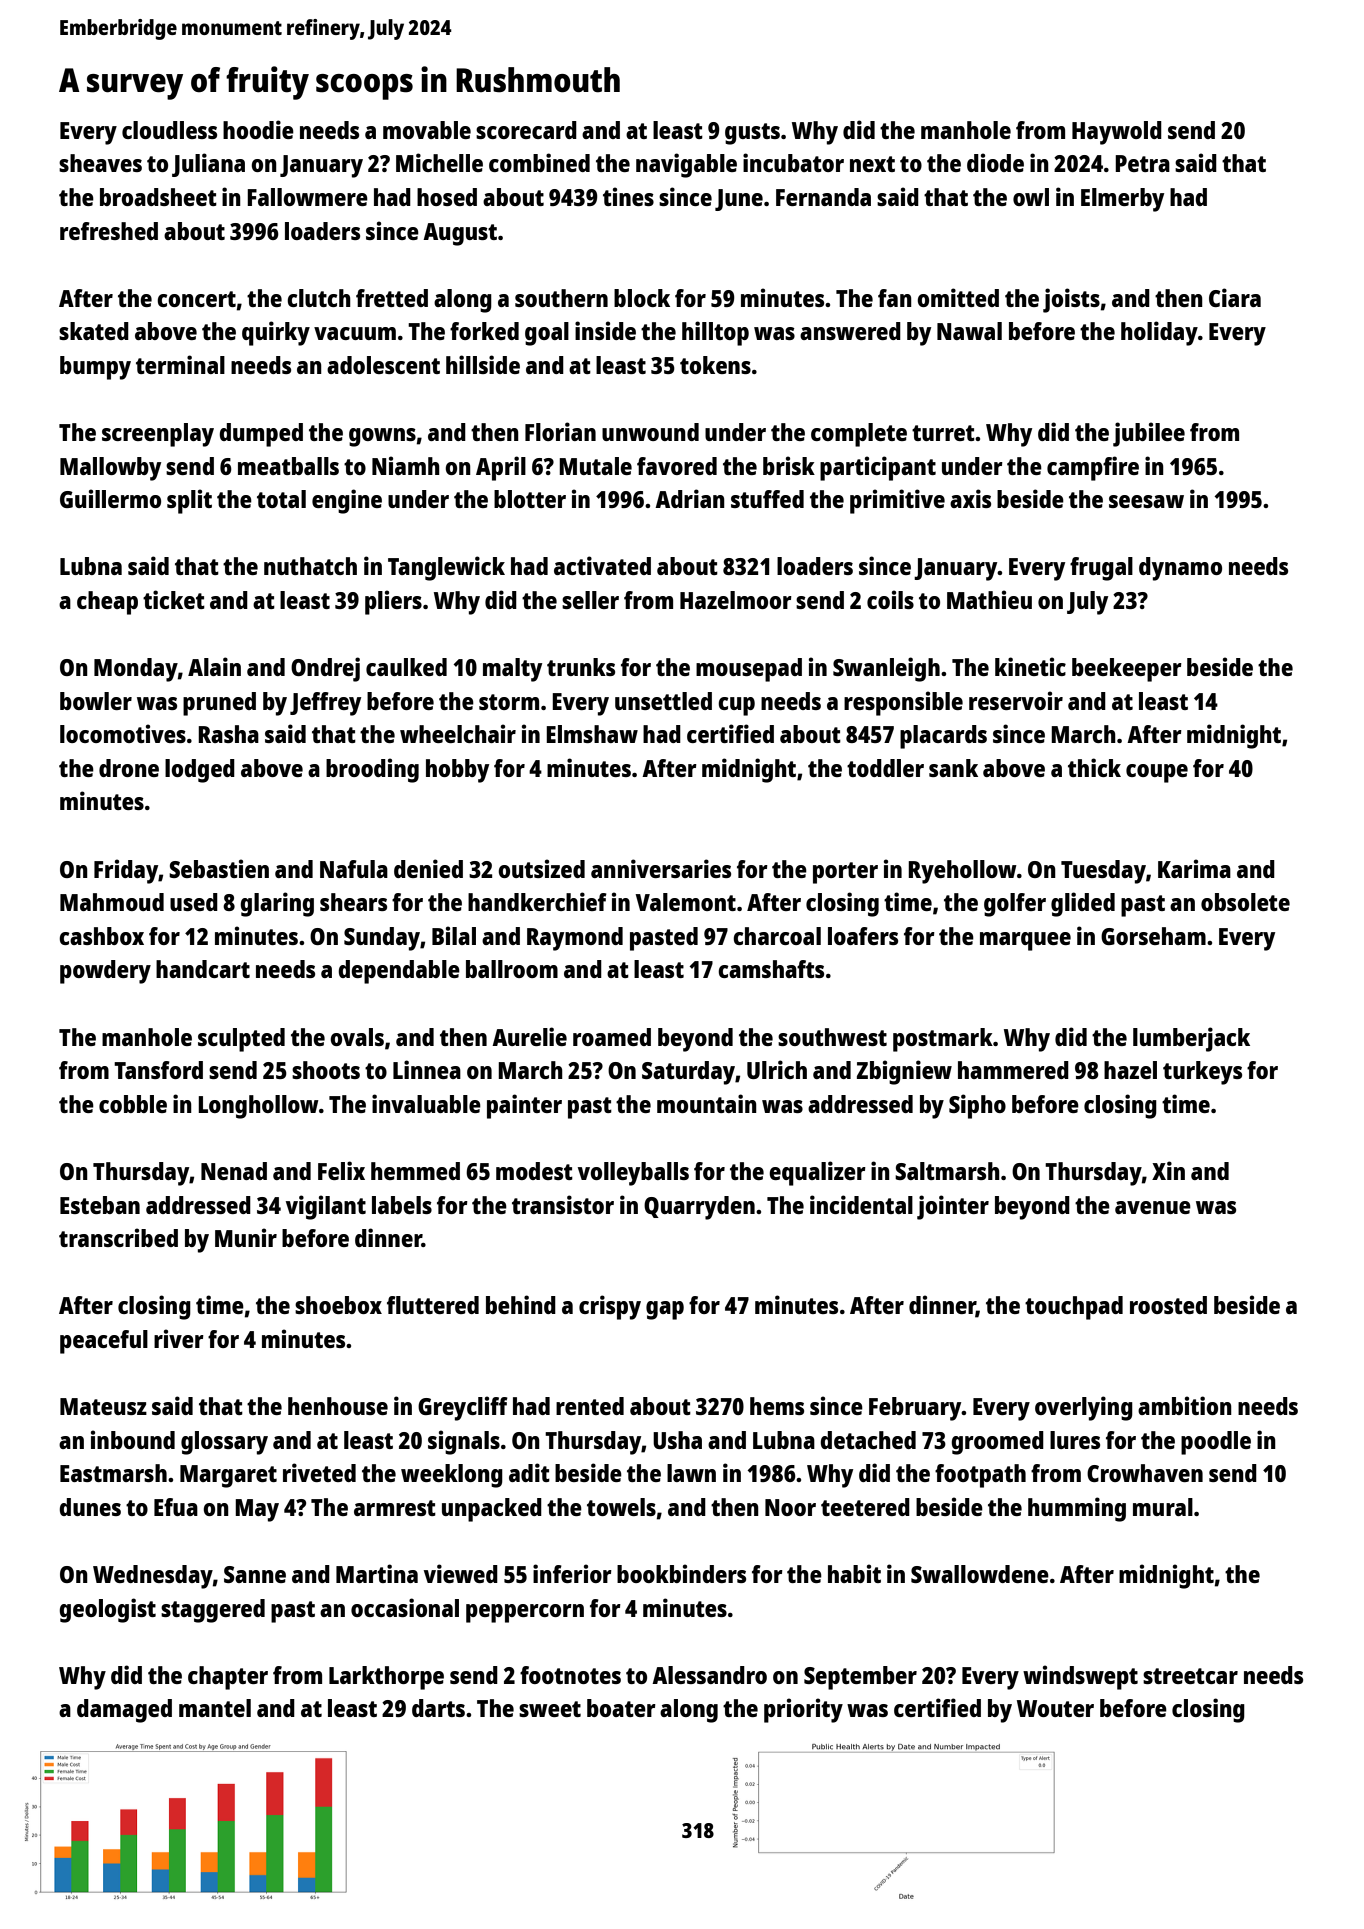 The image size is (1364, 1929). I want to click on streetcar, so click(1190, 1676).
